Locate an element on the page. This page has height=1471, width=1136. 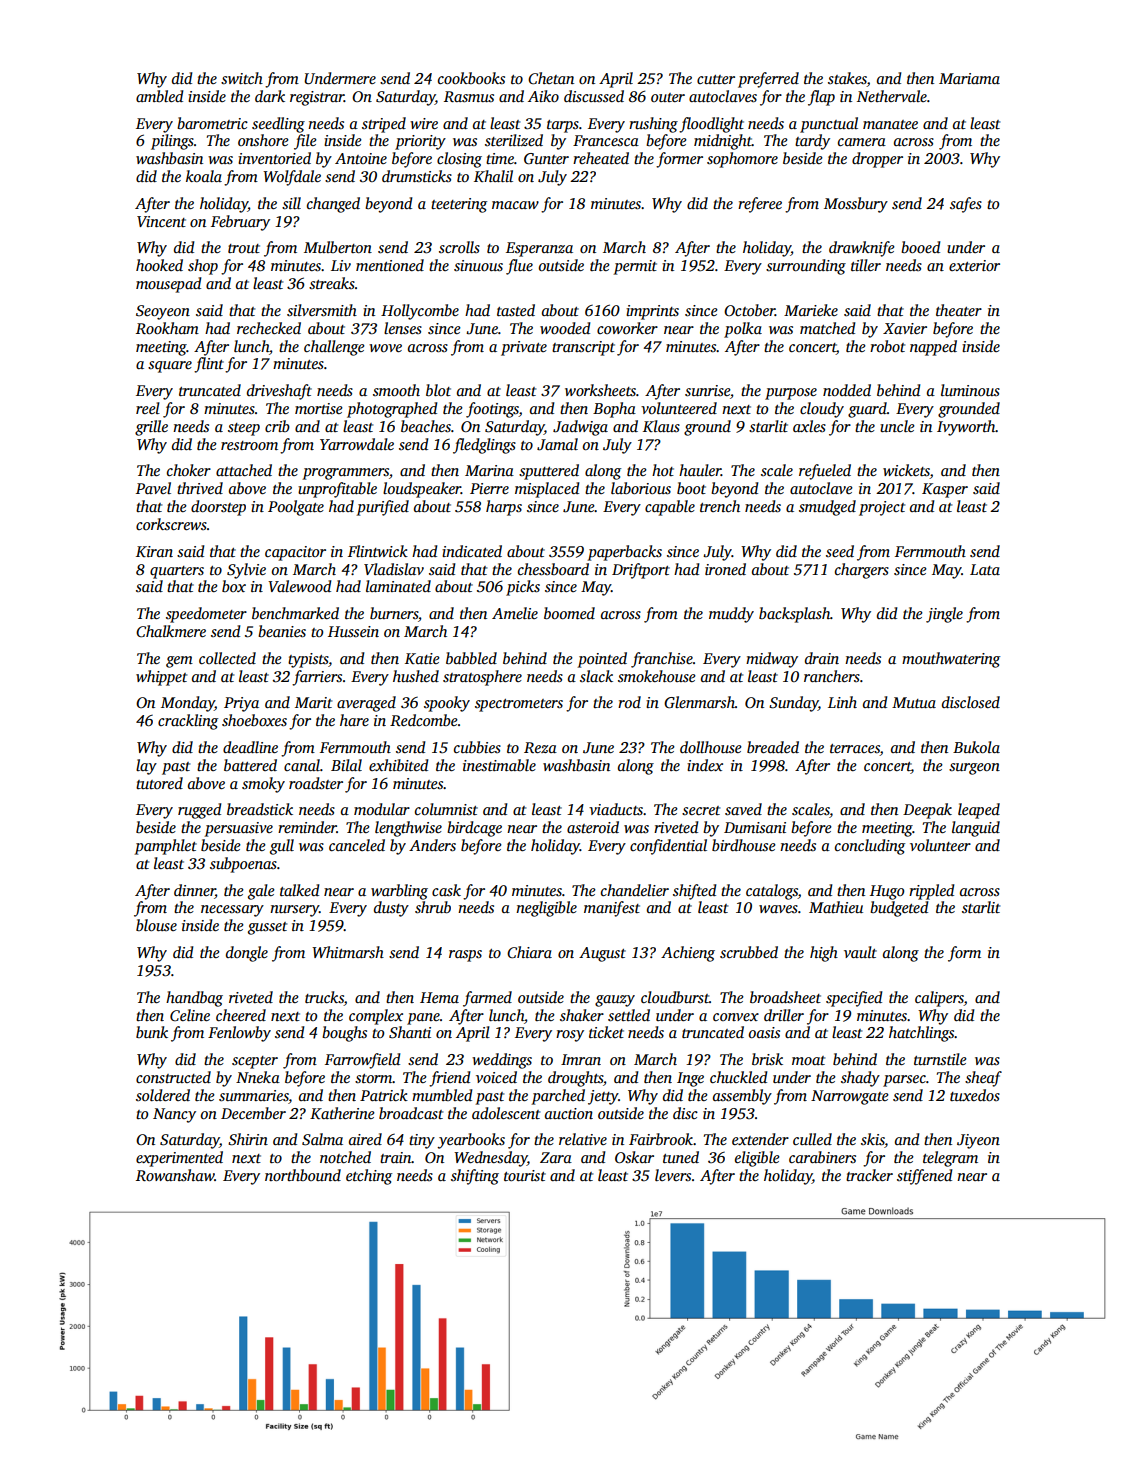
surrounding is located at coordinates (806, 267).
